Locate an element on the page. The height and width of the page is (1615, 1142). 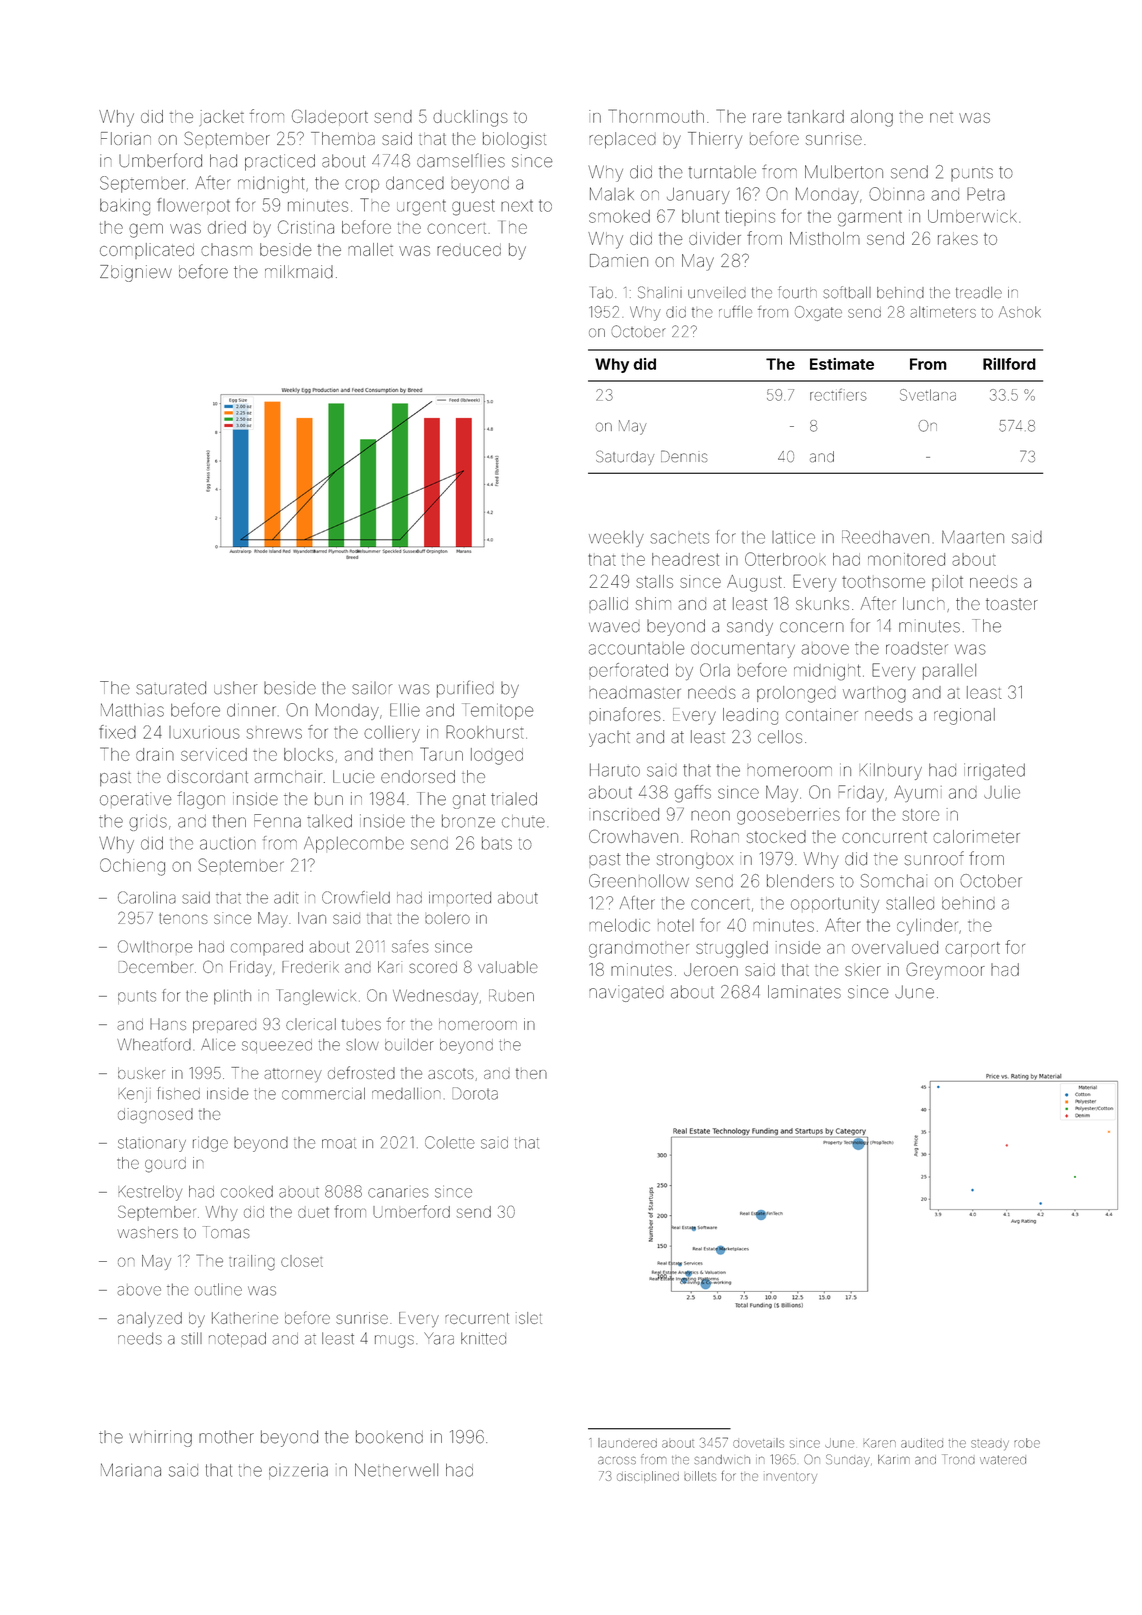
pizzeria is located at coordinates (298, 1471).
